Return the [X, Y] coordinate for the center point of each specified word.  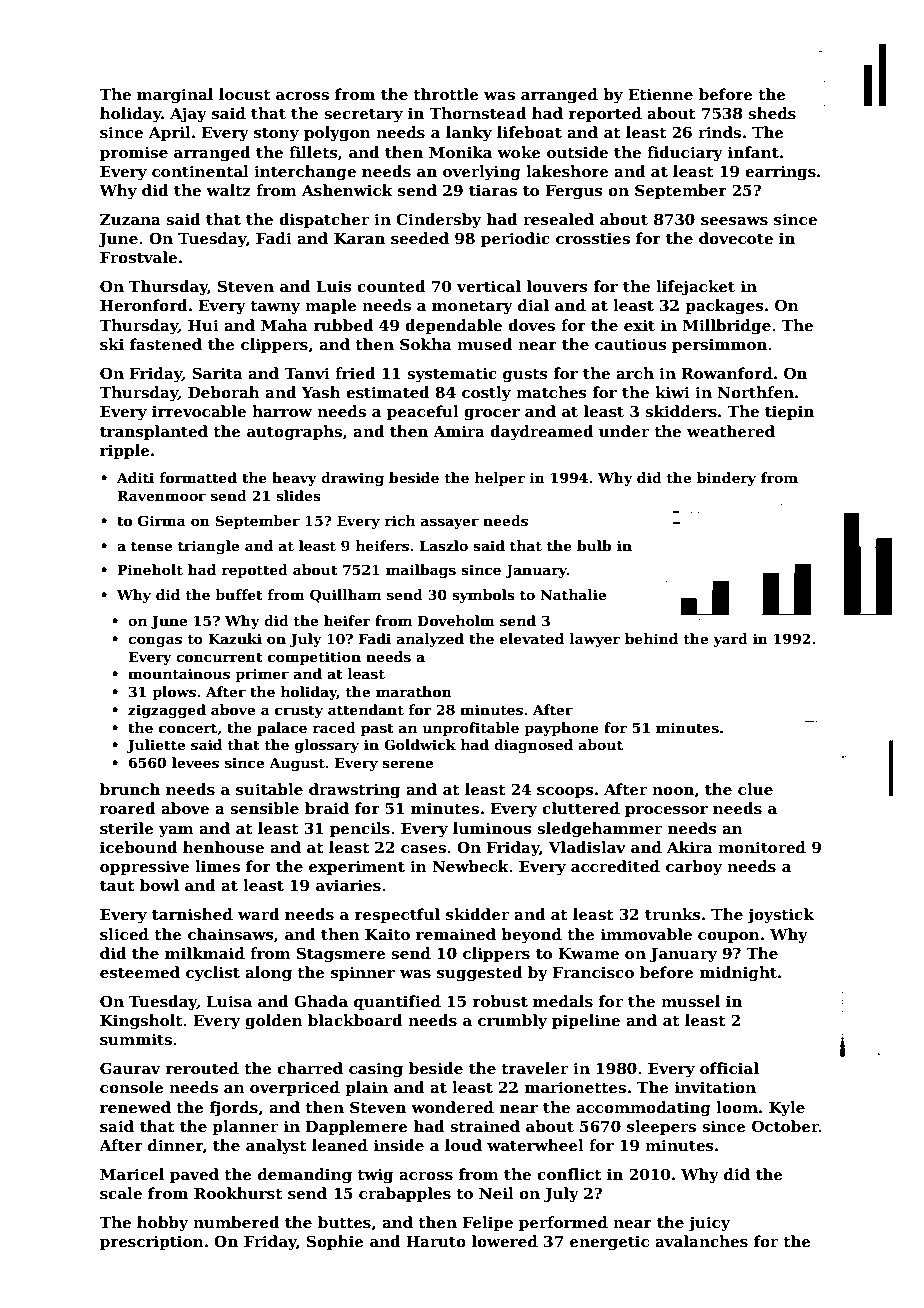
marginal [175, 96]
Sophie [335, 1242]
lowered [505, 1241]
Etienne [660, 94]
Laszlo [444, 545]
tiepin [789, 412]
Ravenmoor [161, 495]
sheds [772, 113]
